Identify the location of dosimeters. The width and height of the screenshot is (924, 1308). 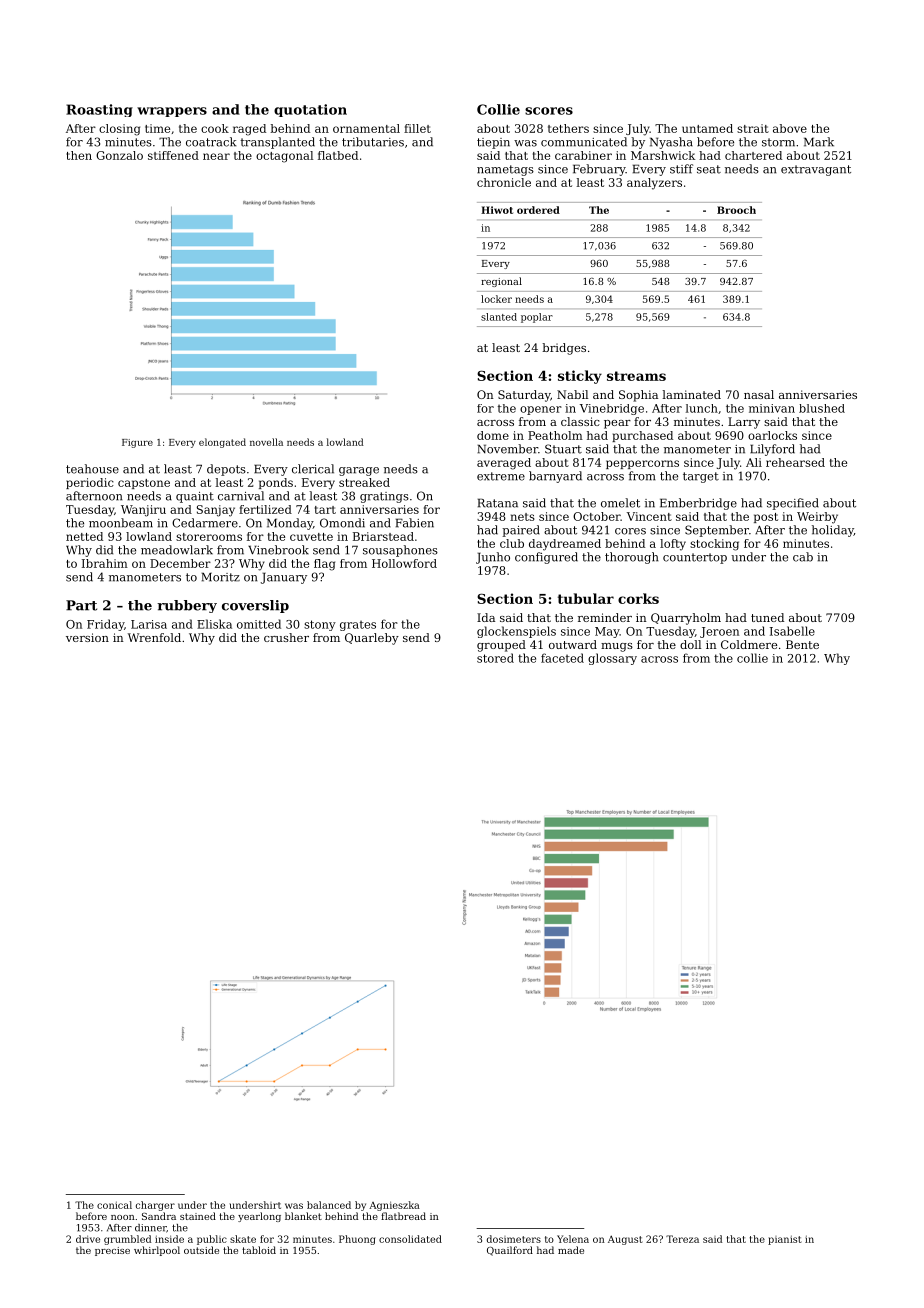
(514, 1239).
